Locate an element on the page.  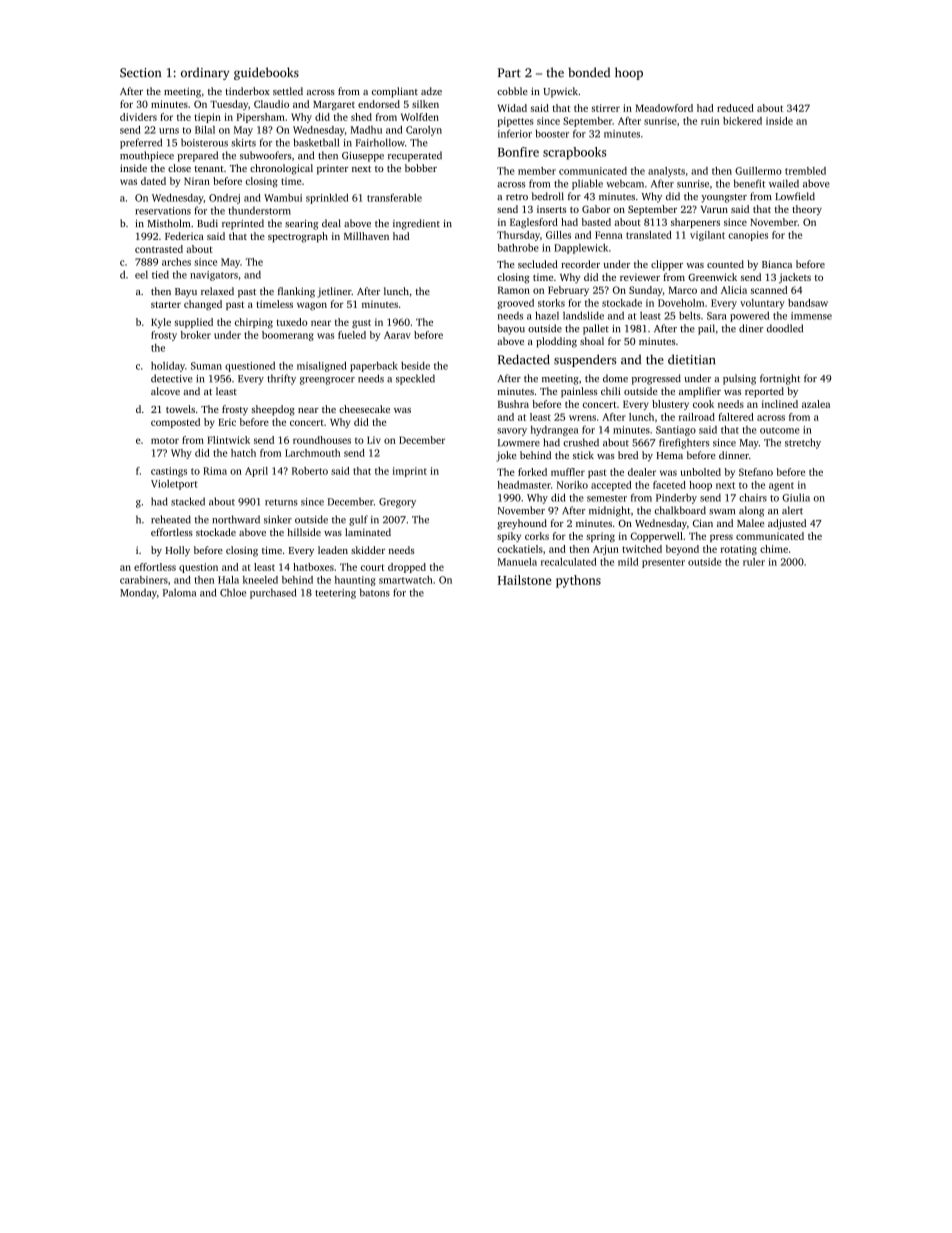
shoal is located at coordinates (592, 341).
